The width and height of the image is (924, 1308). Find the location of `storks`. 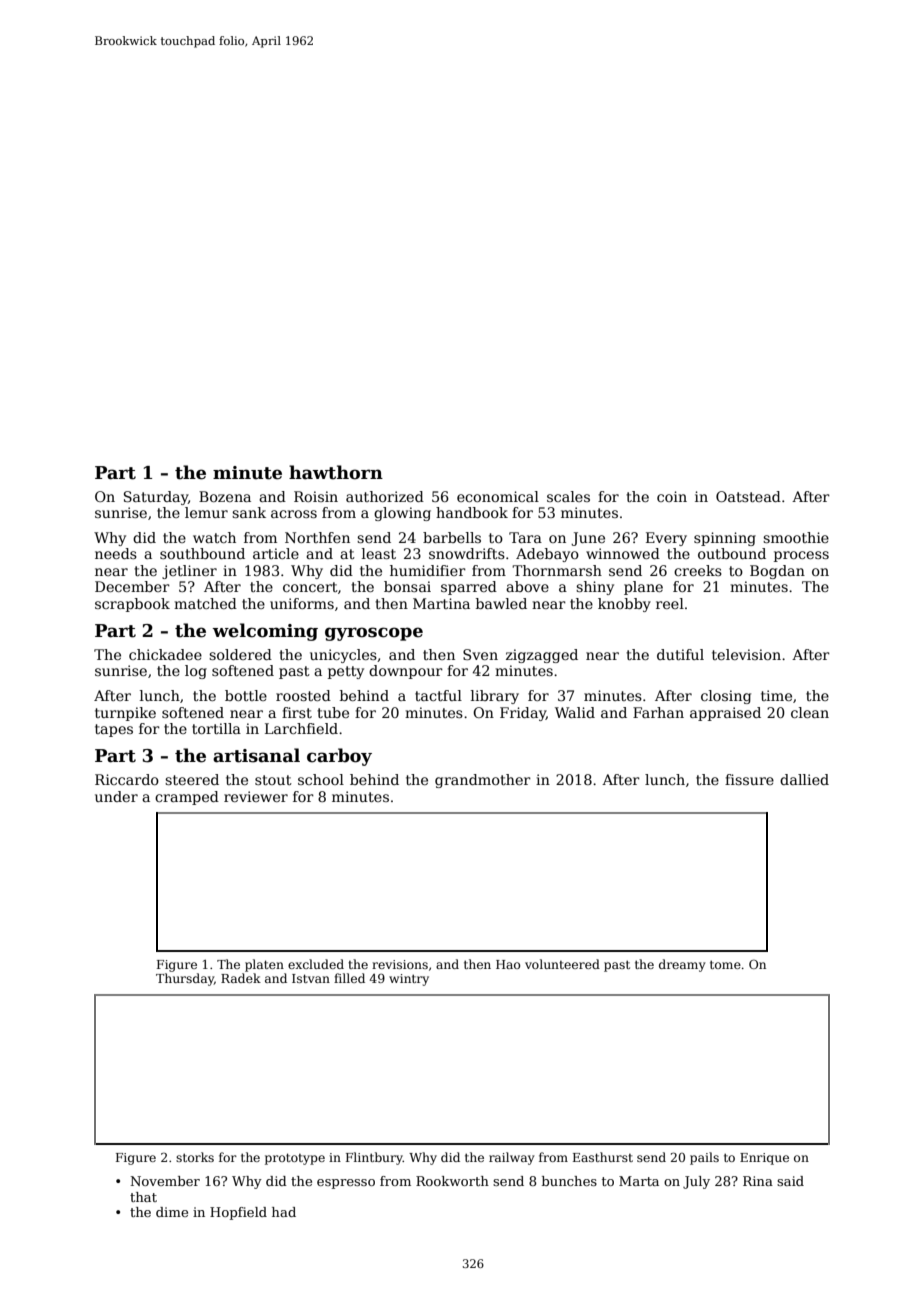

storks is located at coordinates (195, 1157).
